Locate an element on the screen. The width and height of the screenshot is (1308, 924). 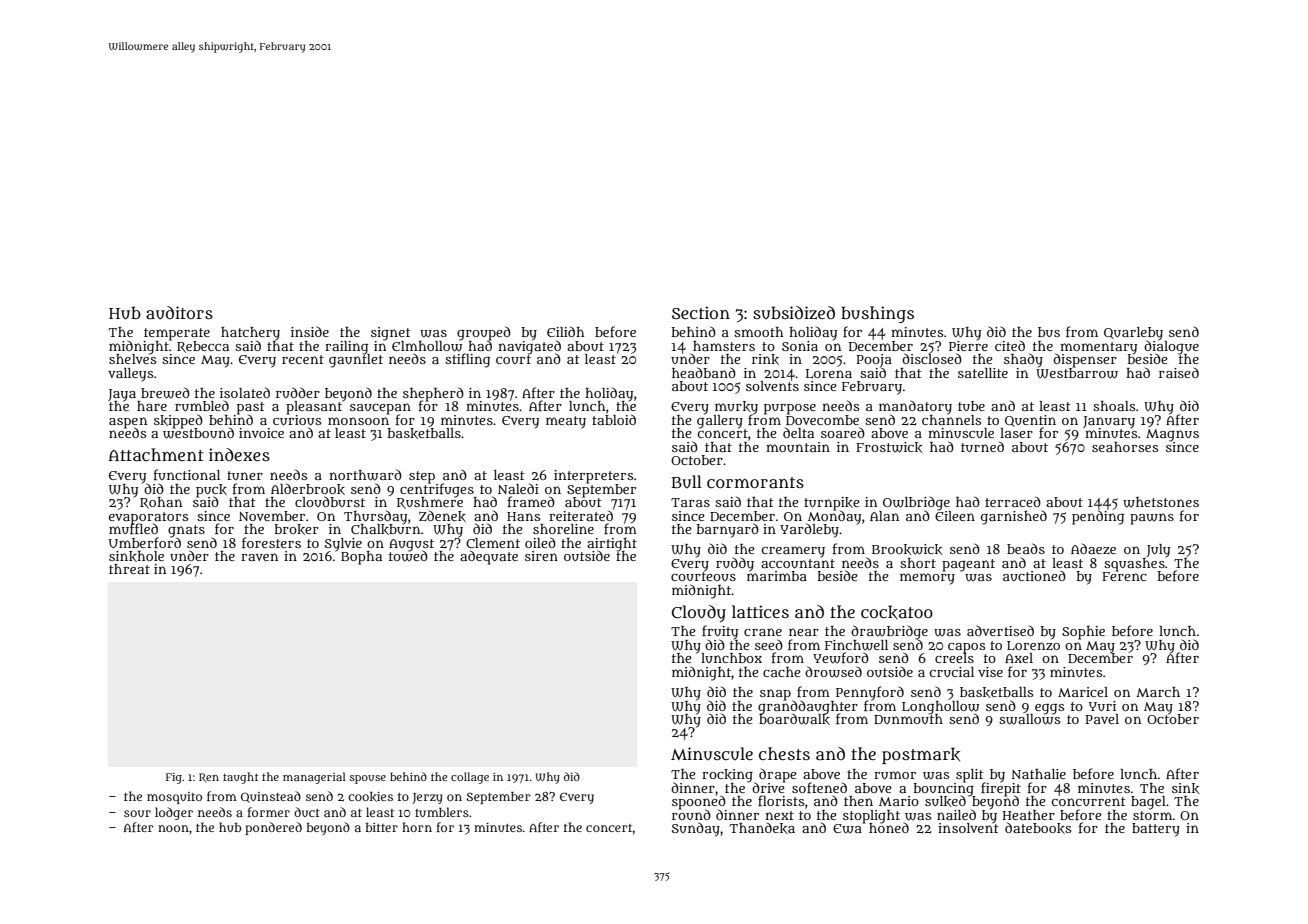
signet is located at coordinates (391, 334).
